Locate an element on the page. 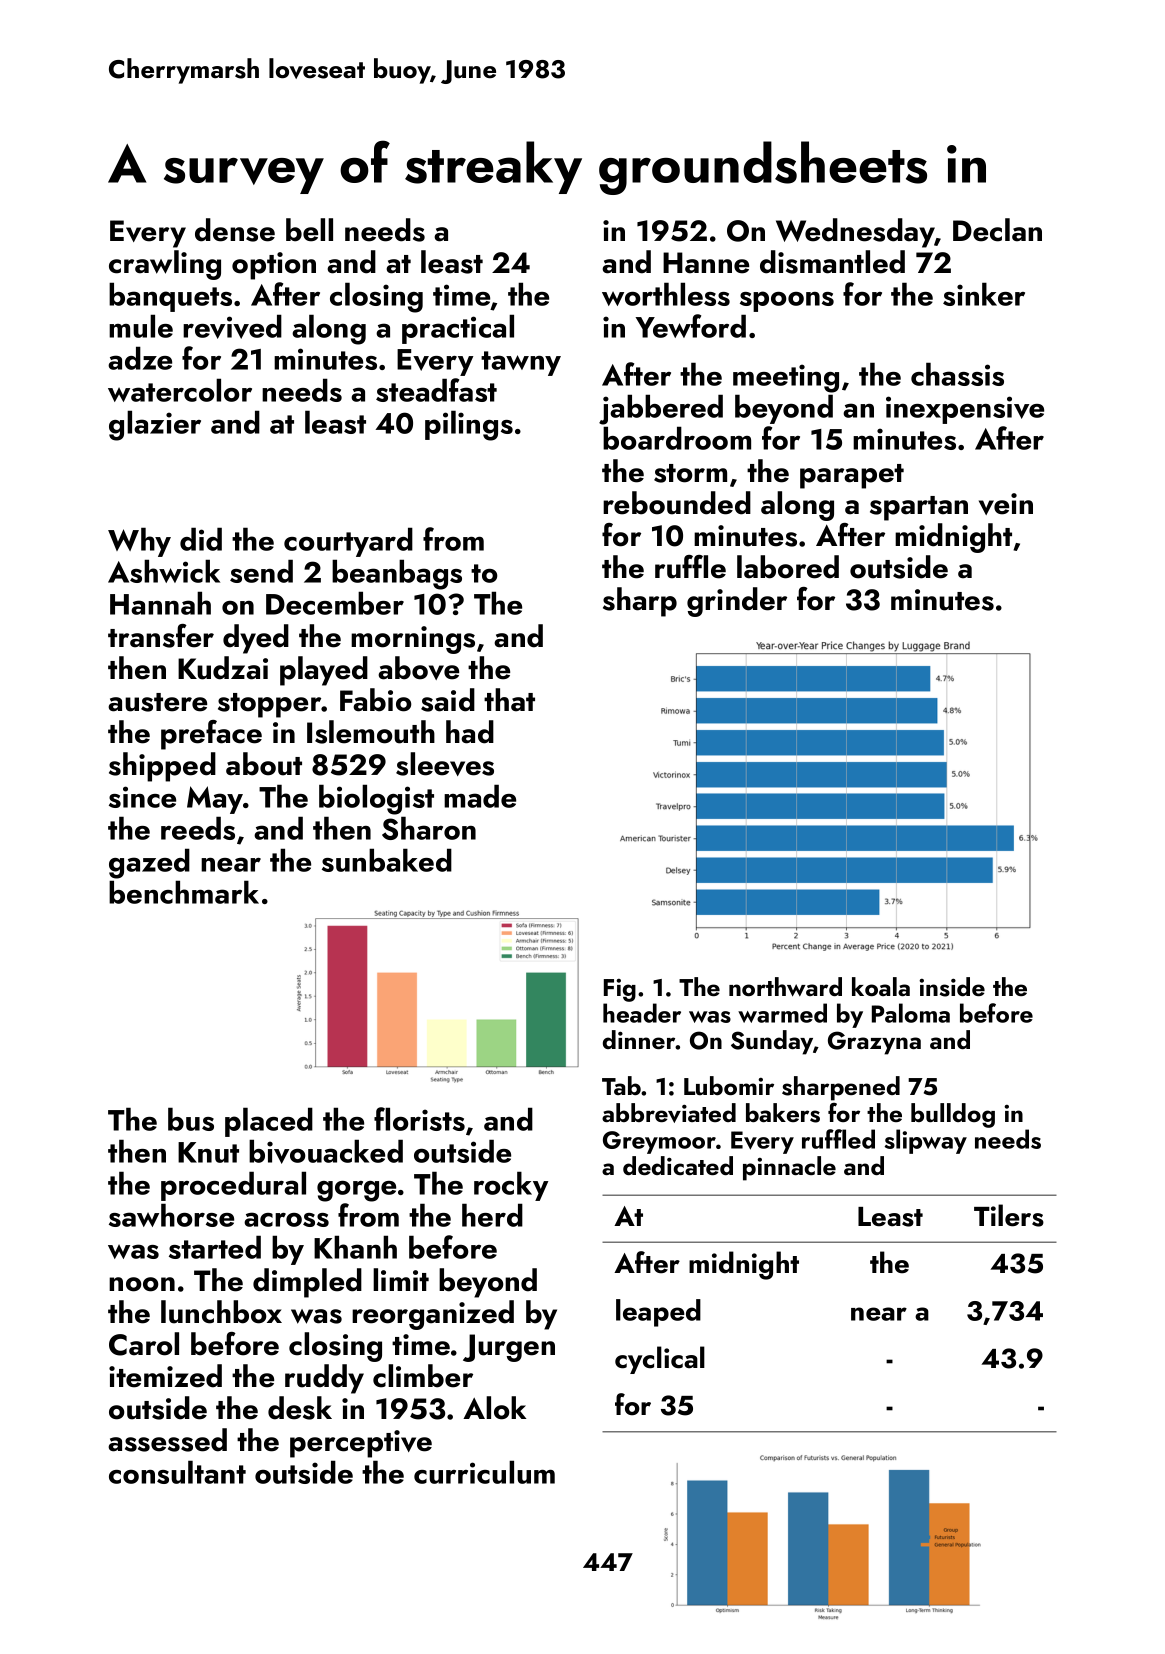 The image size is (1165, 1654). transfer is located at coordinates (161, 636).
